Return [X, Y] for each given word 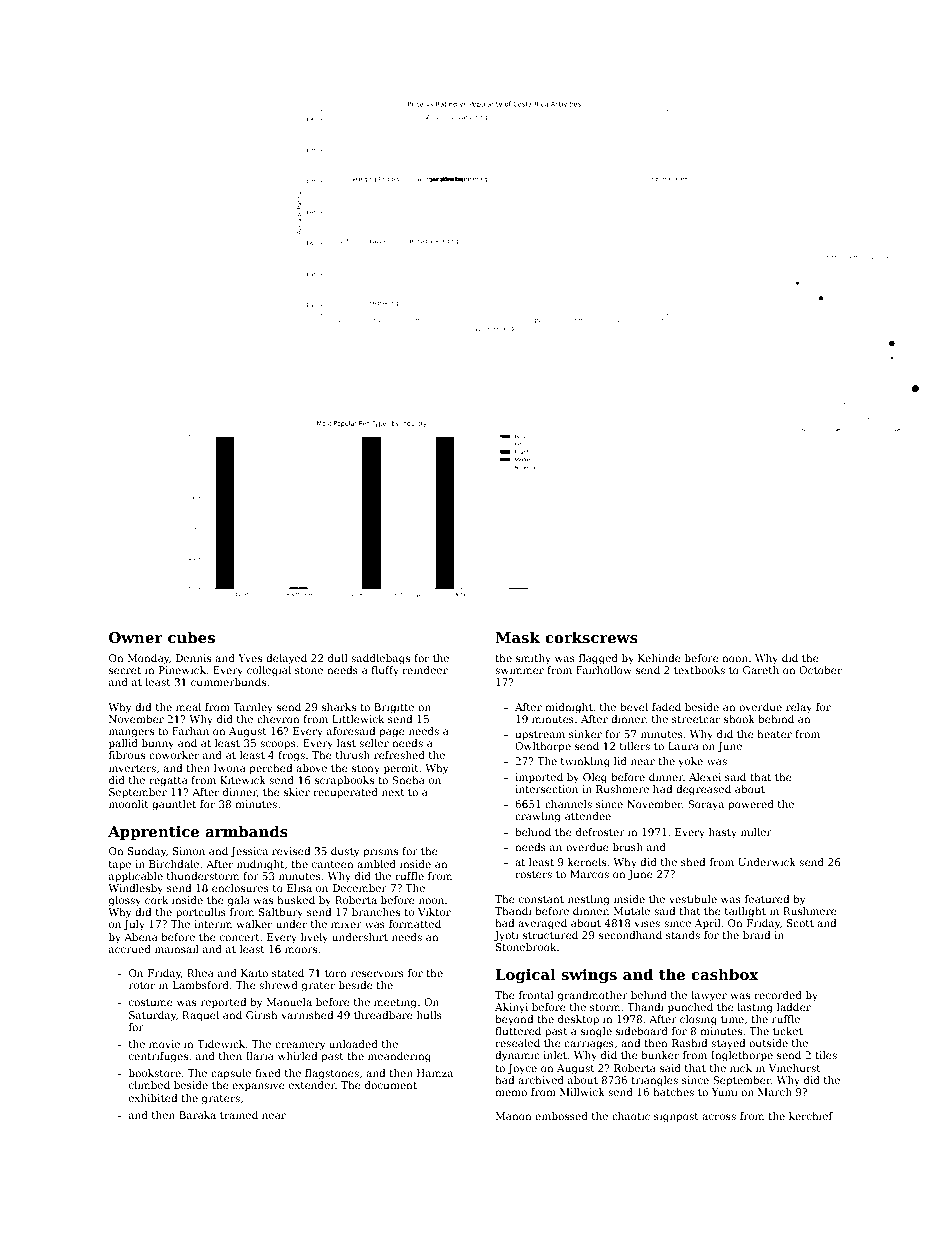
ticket [788, 1031]
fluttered [518, 1031]
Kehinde [659, 658]
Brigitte [394, 708]
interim [213, 924]
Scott [800, 923]
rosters [533, 874]
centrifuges [158, 1057]
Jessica [249, 852]
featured [767, 899]
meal [188, 707]
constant [541, 899]
